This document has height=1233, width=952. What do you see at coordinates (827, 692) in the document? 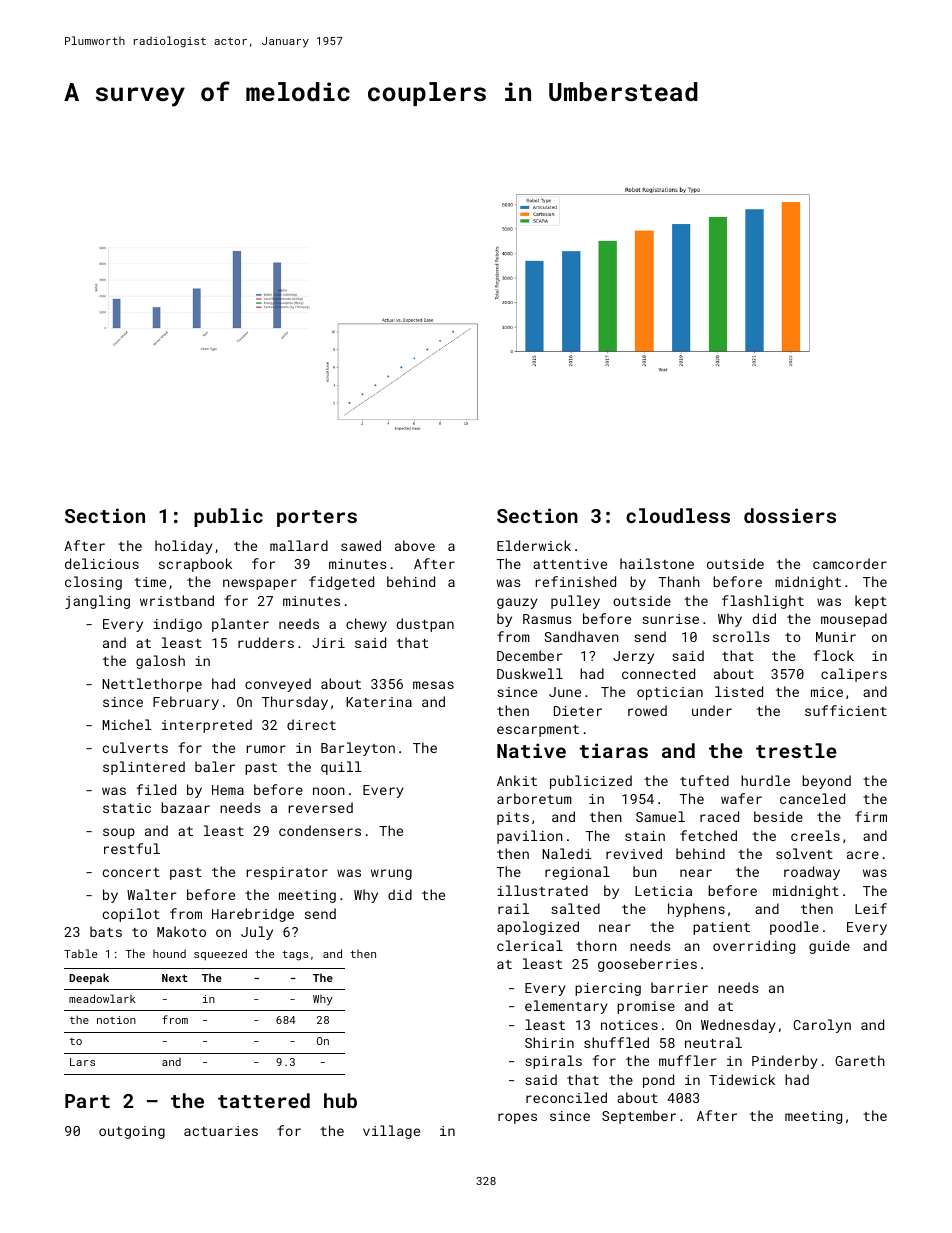
I see `mice` at bounding box center [827, 692].
